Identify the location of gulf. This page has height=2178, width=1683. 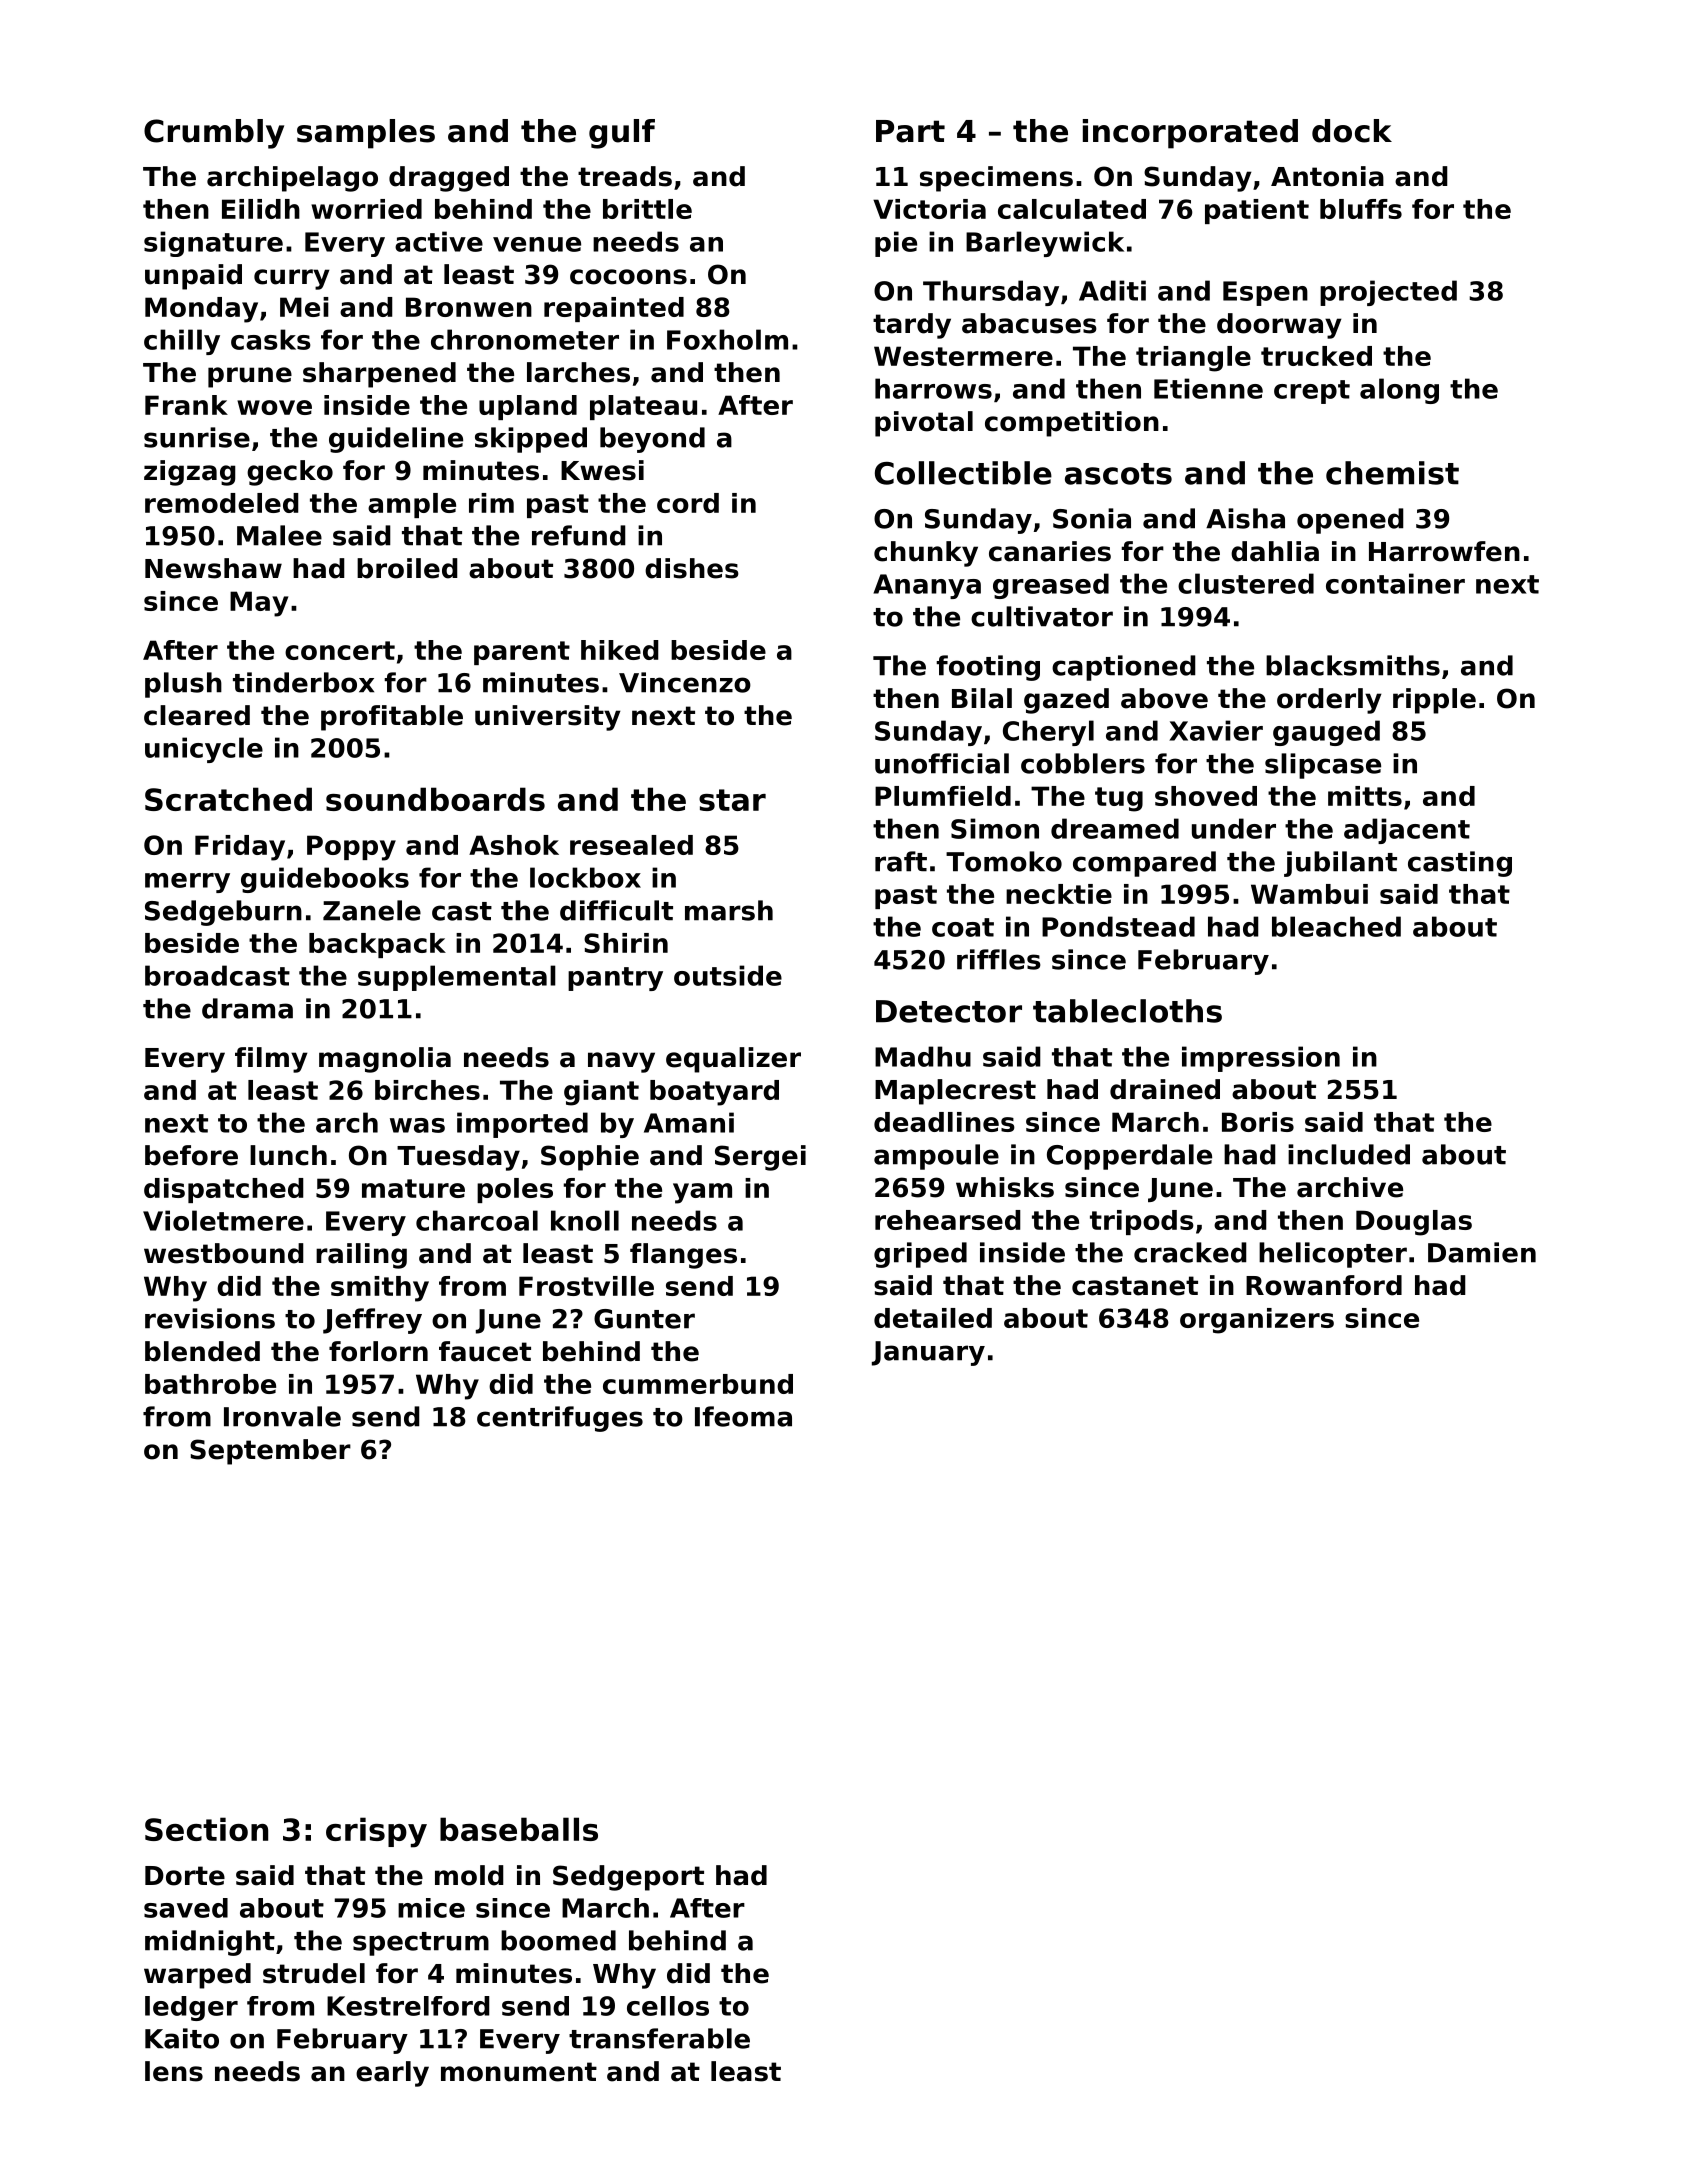
(622, 134).
